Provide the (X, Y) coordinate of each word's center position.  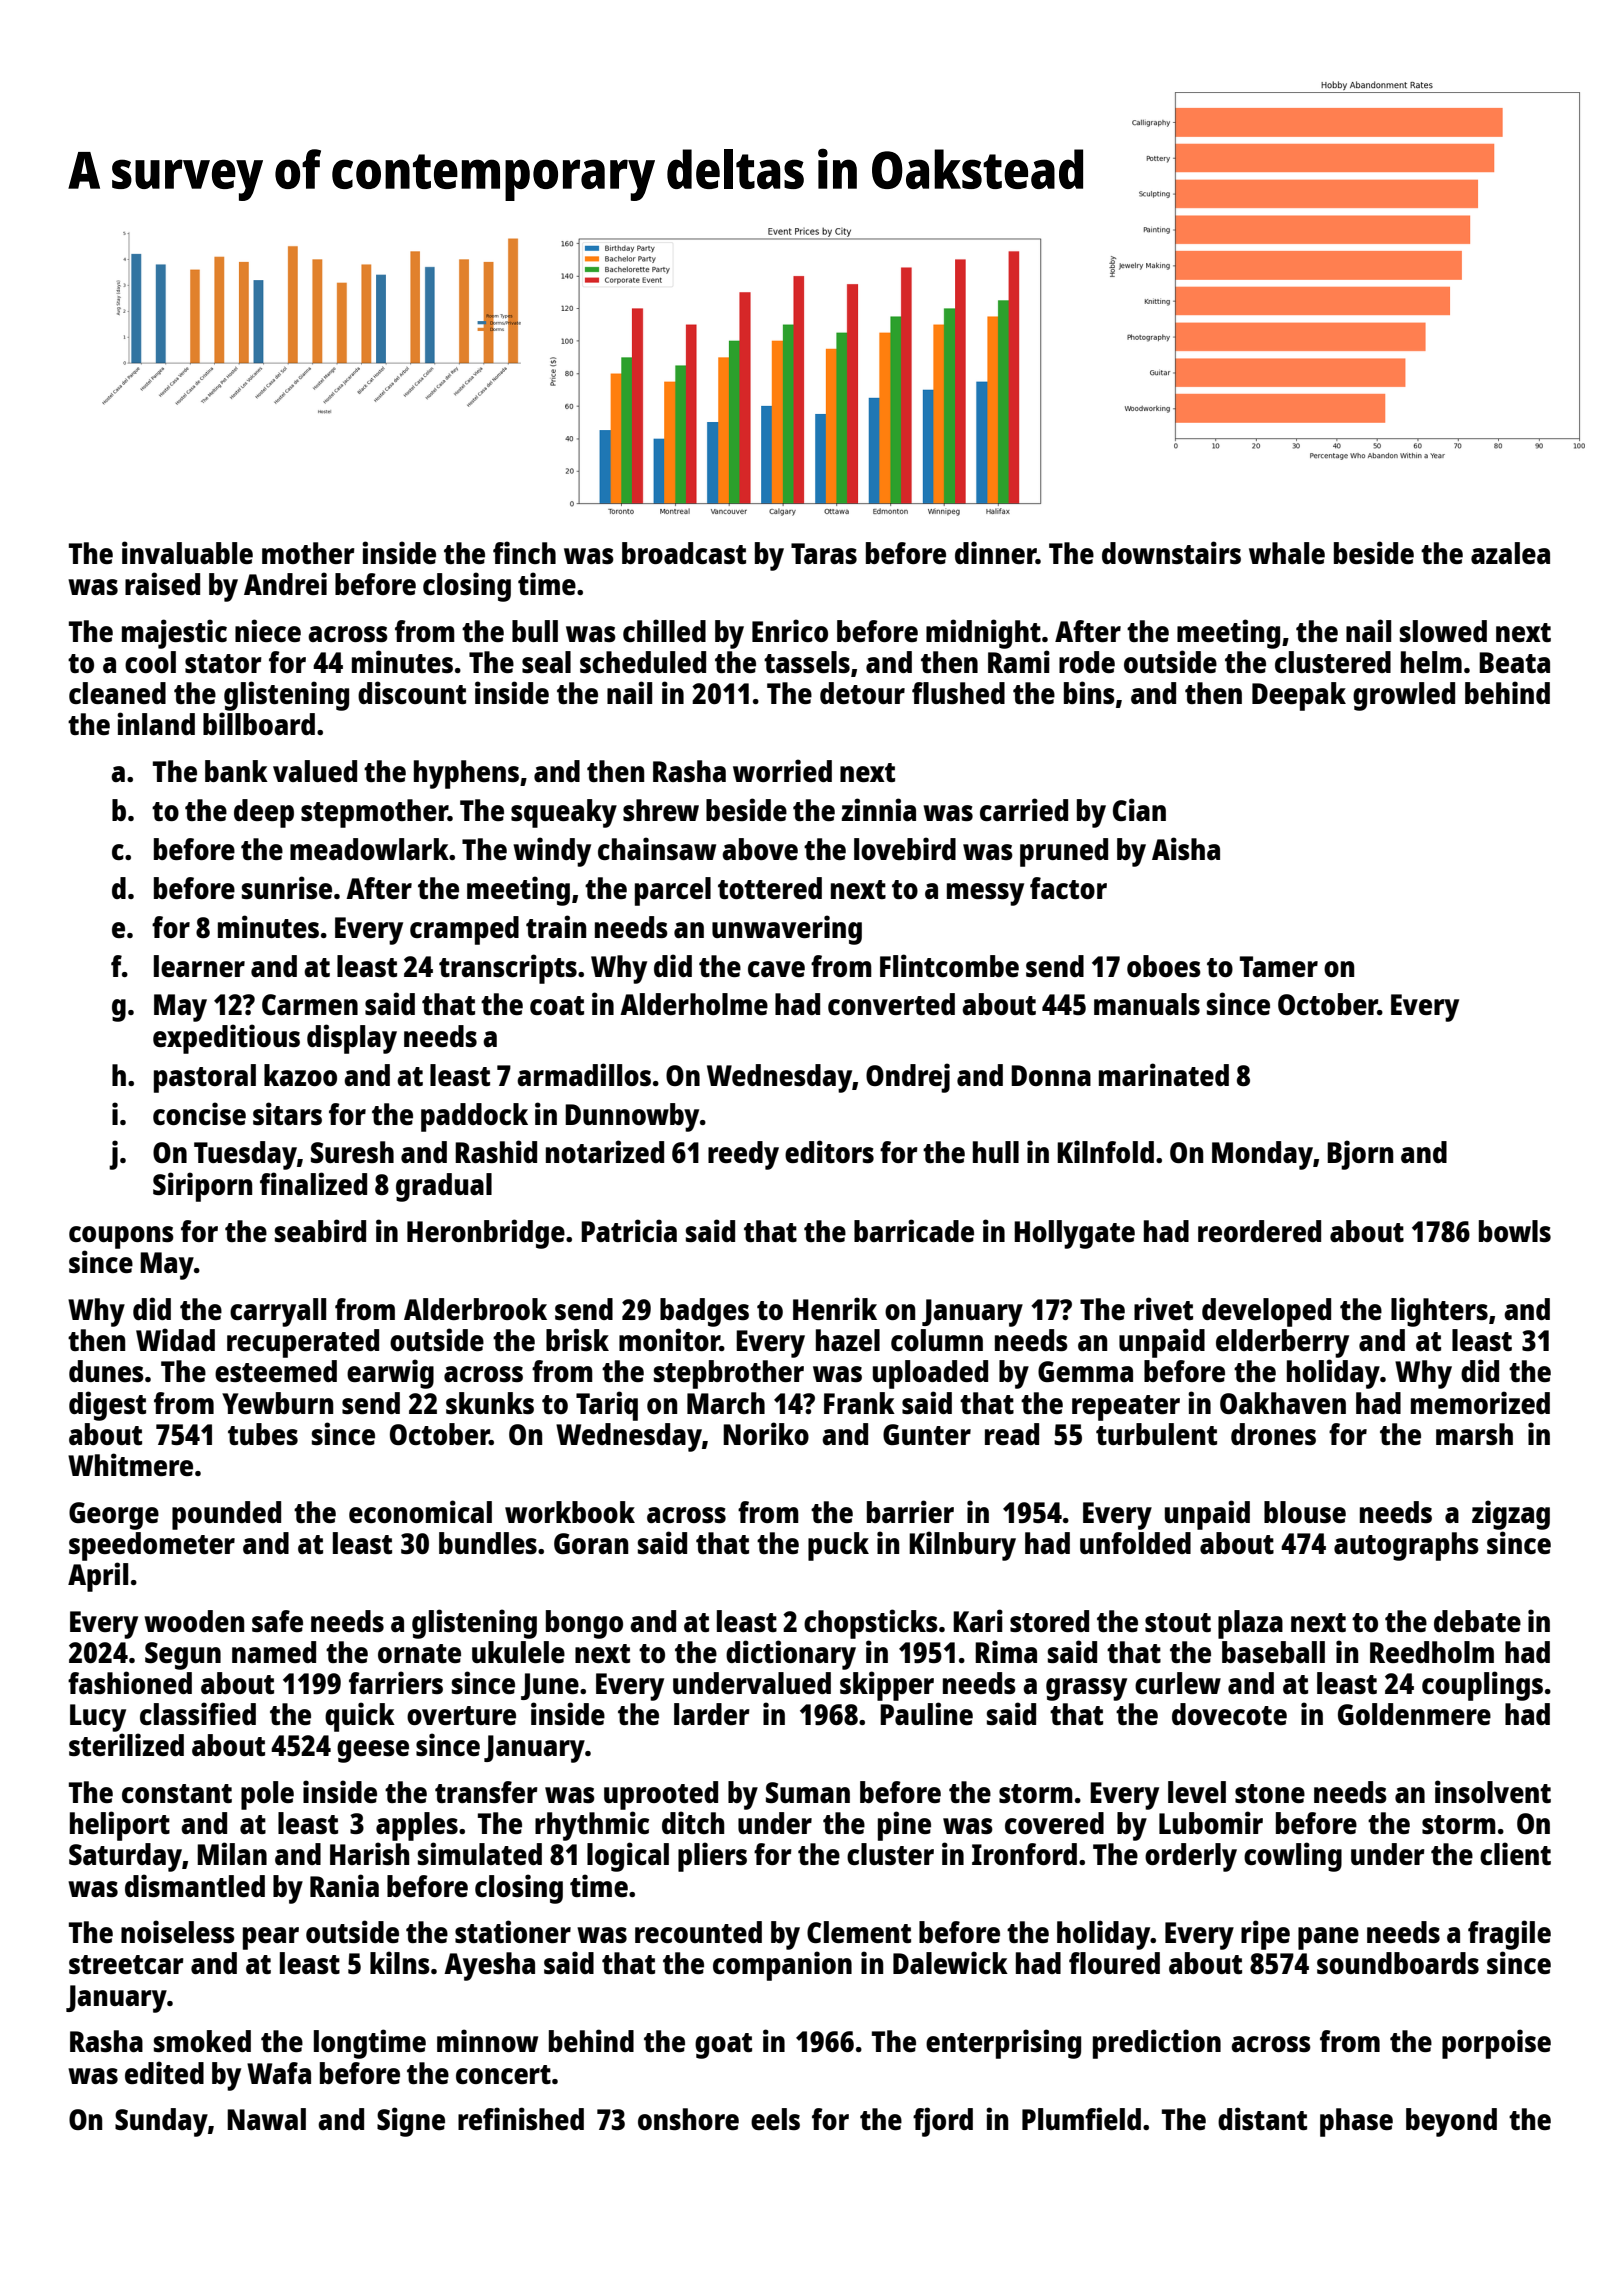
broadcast (684, 553)
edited (164, 2072)
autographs (1406, 1546)
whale (1287, 553)
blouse (1305, 1512)
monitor (669, 1339)
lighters (1439, 1312)
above (760, 849)
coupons (121, 1237)
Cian (1139, 809)
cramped (464, 930)
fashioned (130, 1682)
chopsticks (871, 1624)
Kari (978, 1620)
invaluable (187, 552)
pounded (226, 1515)
